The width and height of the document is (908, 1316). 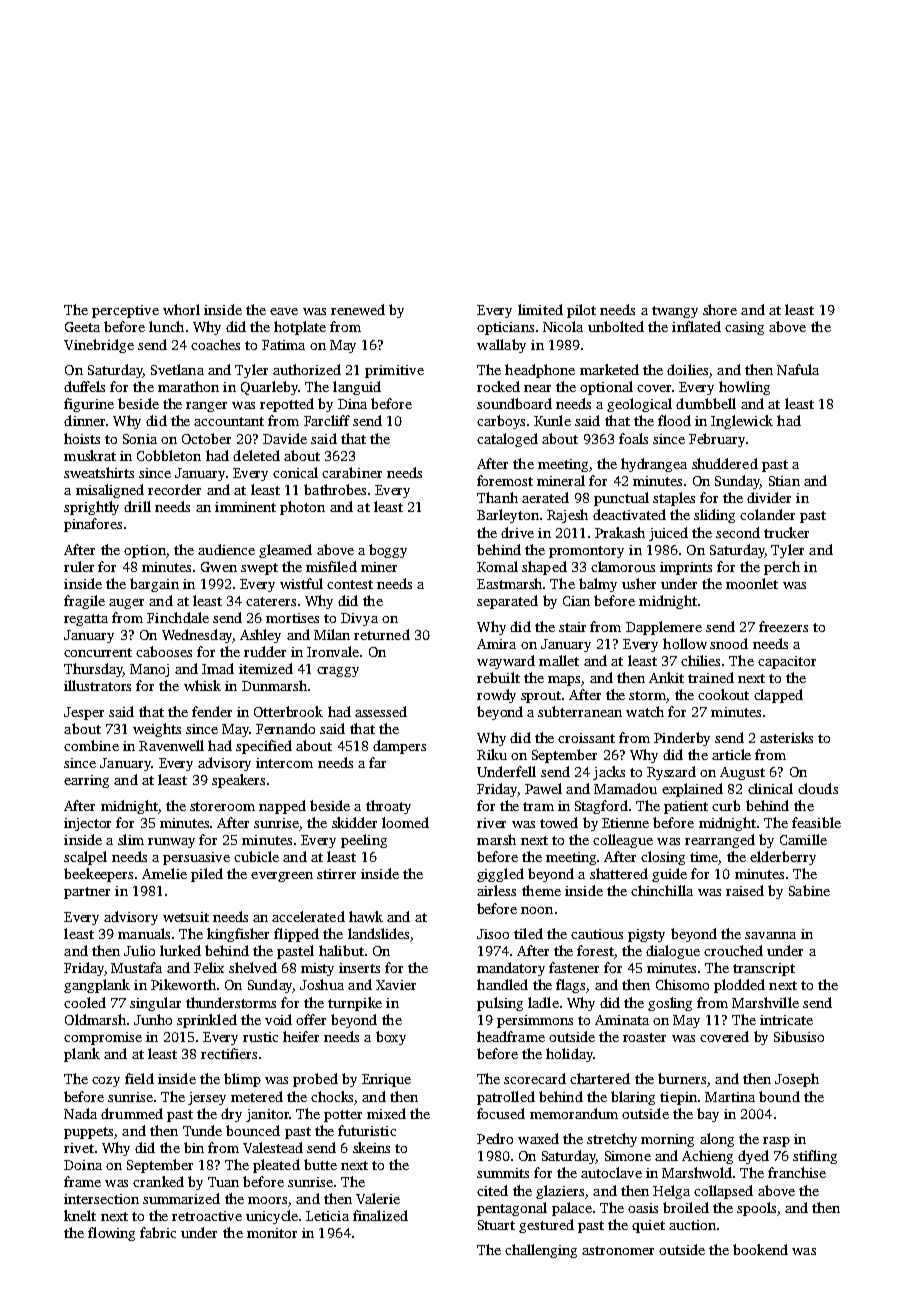 I want to click on renewed, so click(x=358, y=309).
